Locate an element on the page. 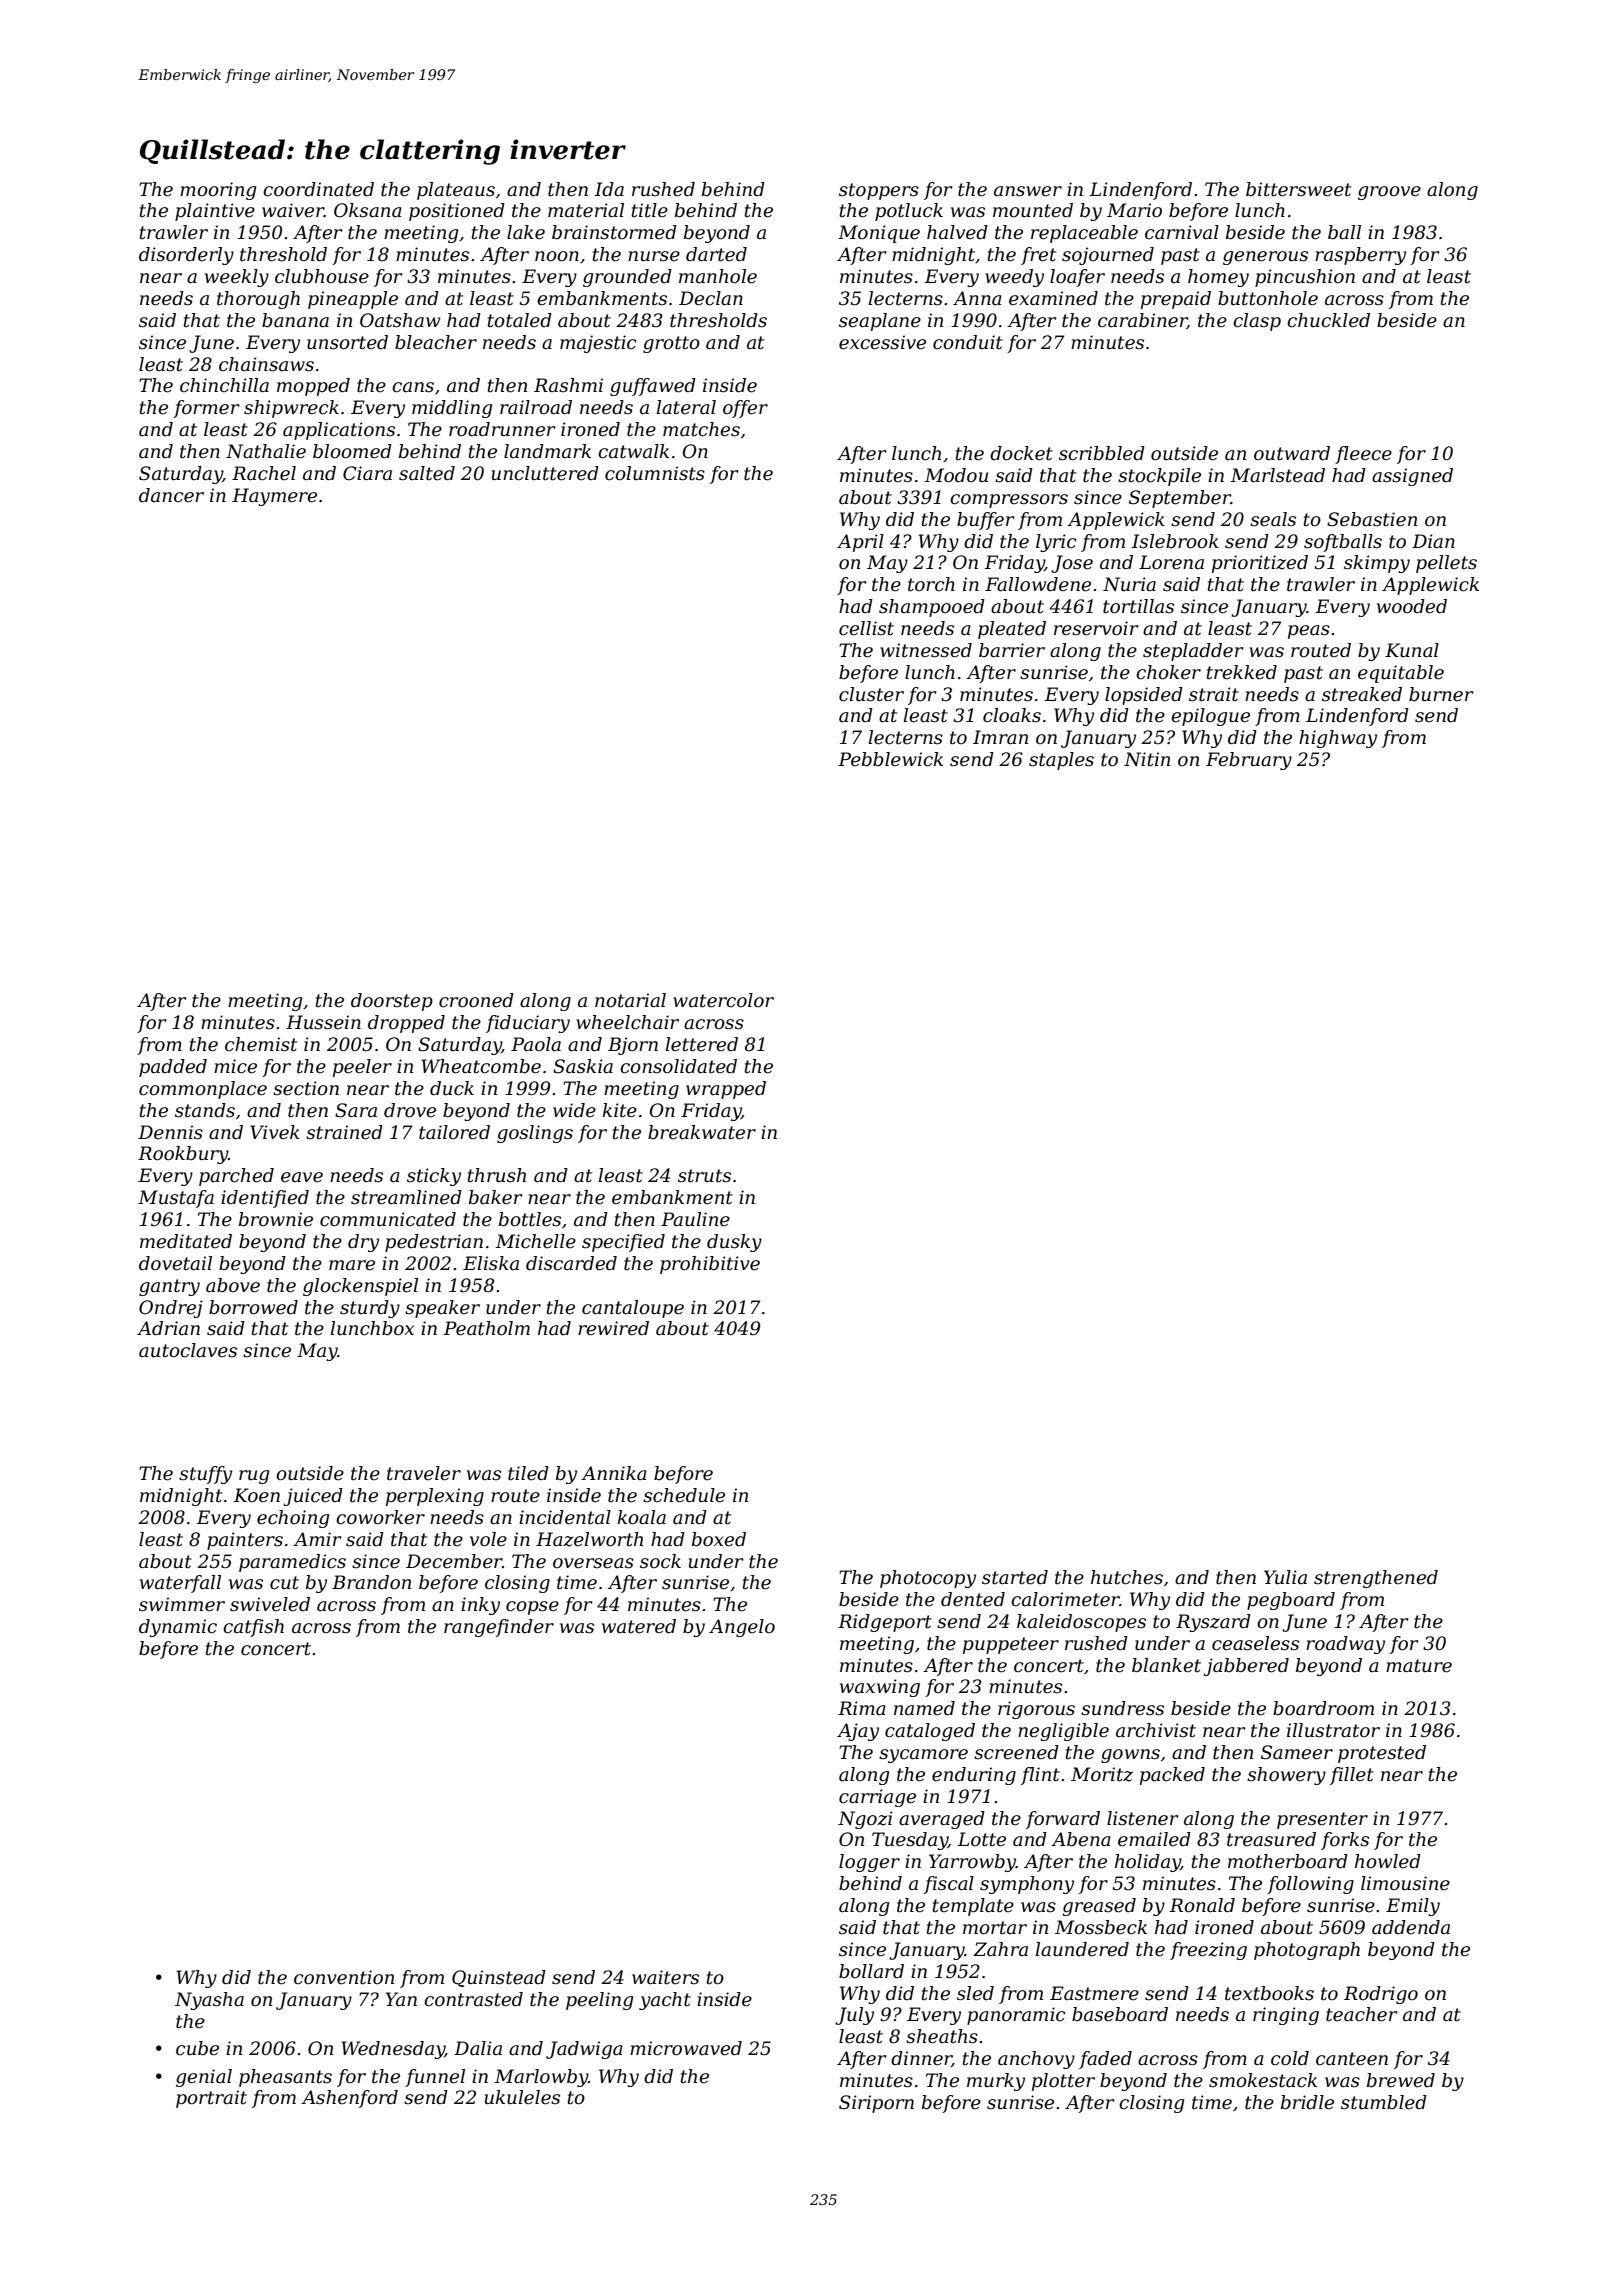 This document has width=1620, height=2292. ceaseless is located at coordinates (1255, 1643).
